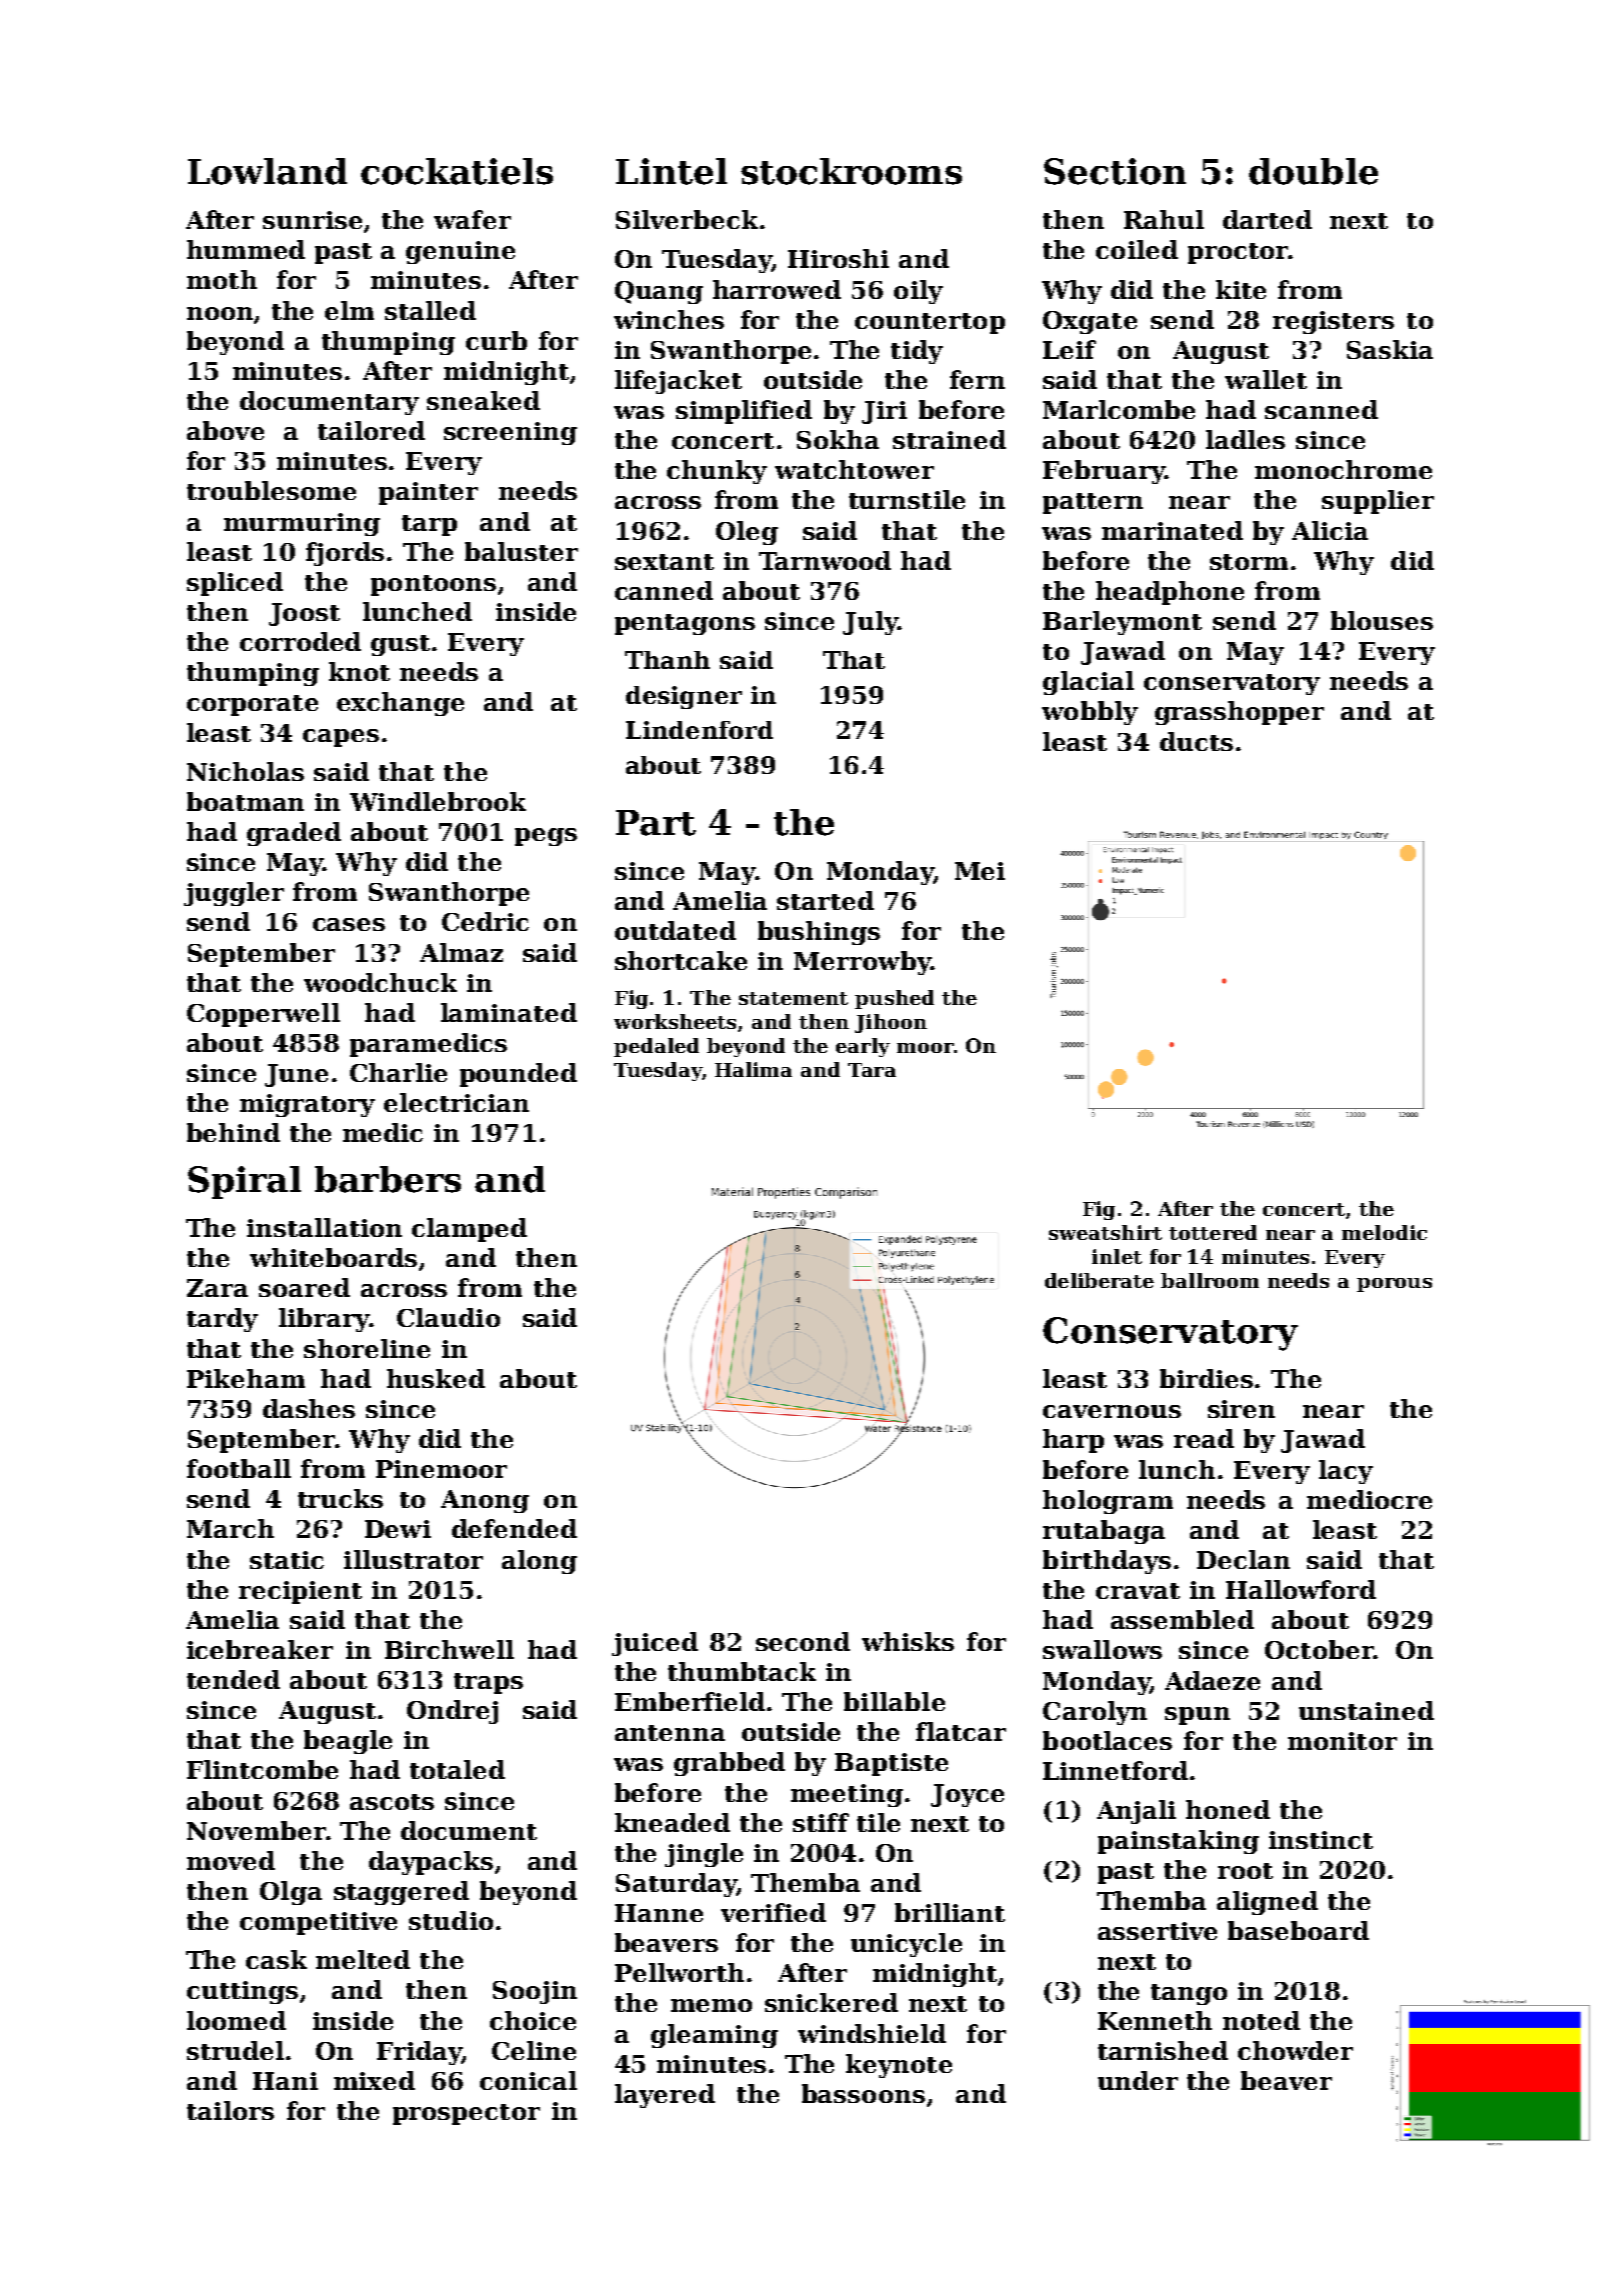 The width and height of the page is (1620, 2292). Describe the element at coordinates (714, 2036) in the page. I see `gleaming` at that location.
